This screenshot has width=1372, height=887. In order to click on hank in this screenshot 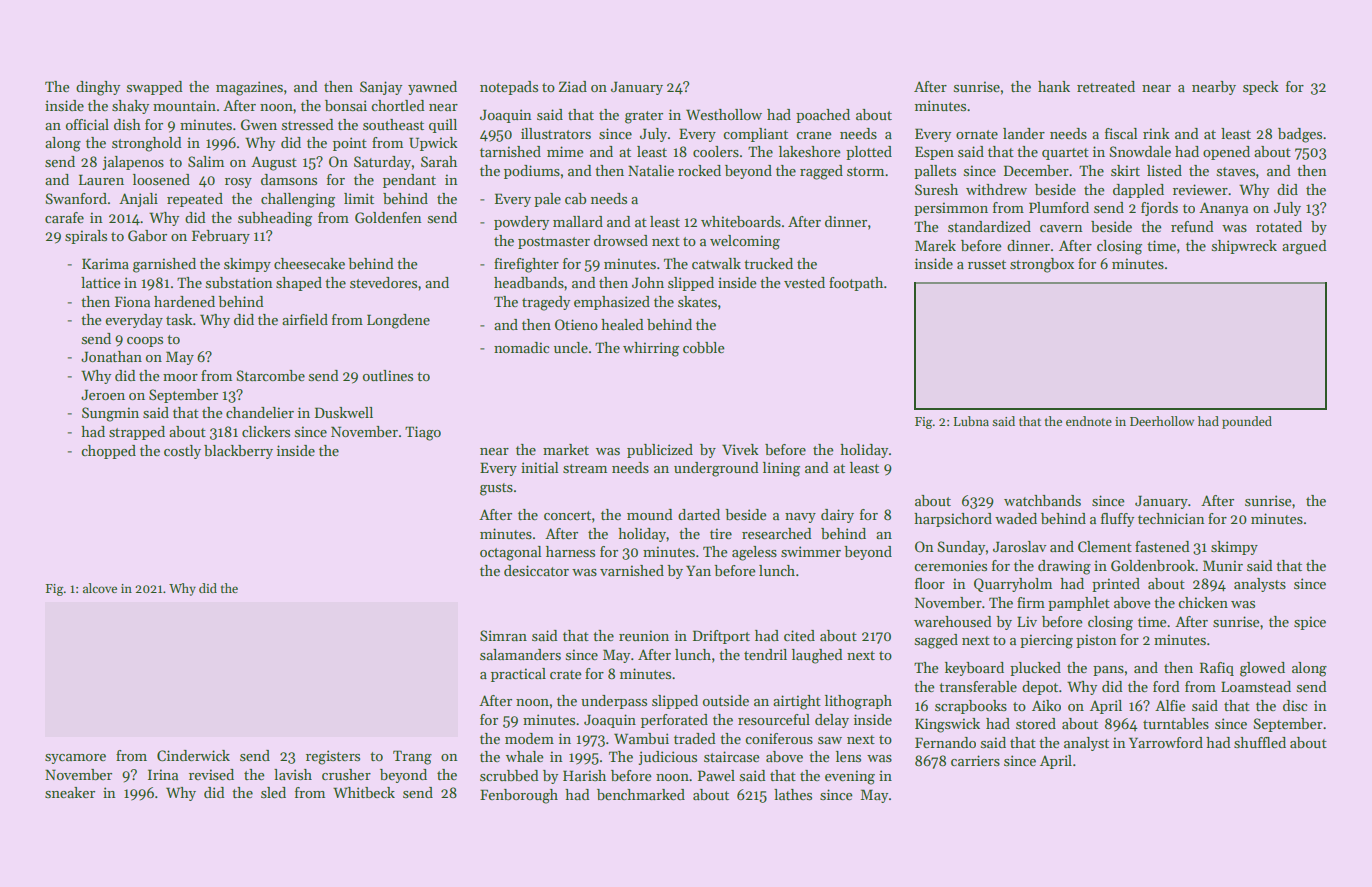, I will do `click(1054, 86)`.
